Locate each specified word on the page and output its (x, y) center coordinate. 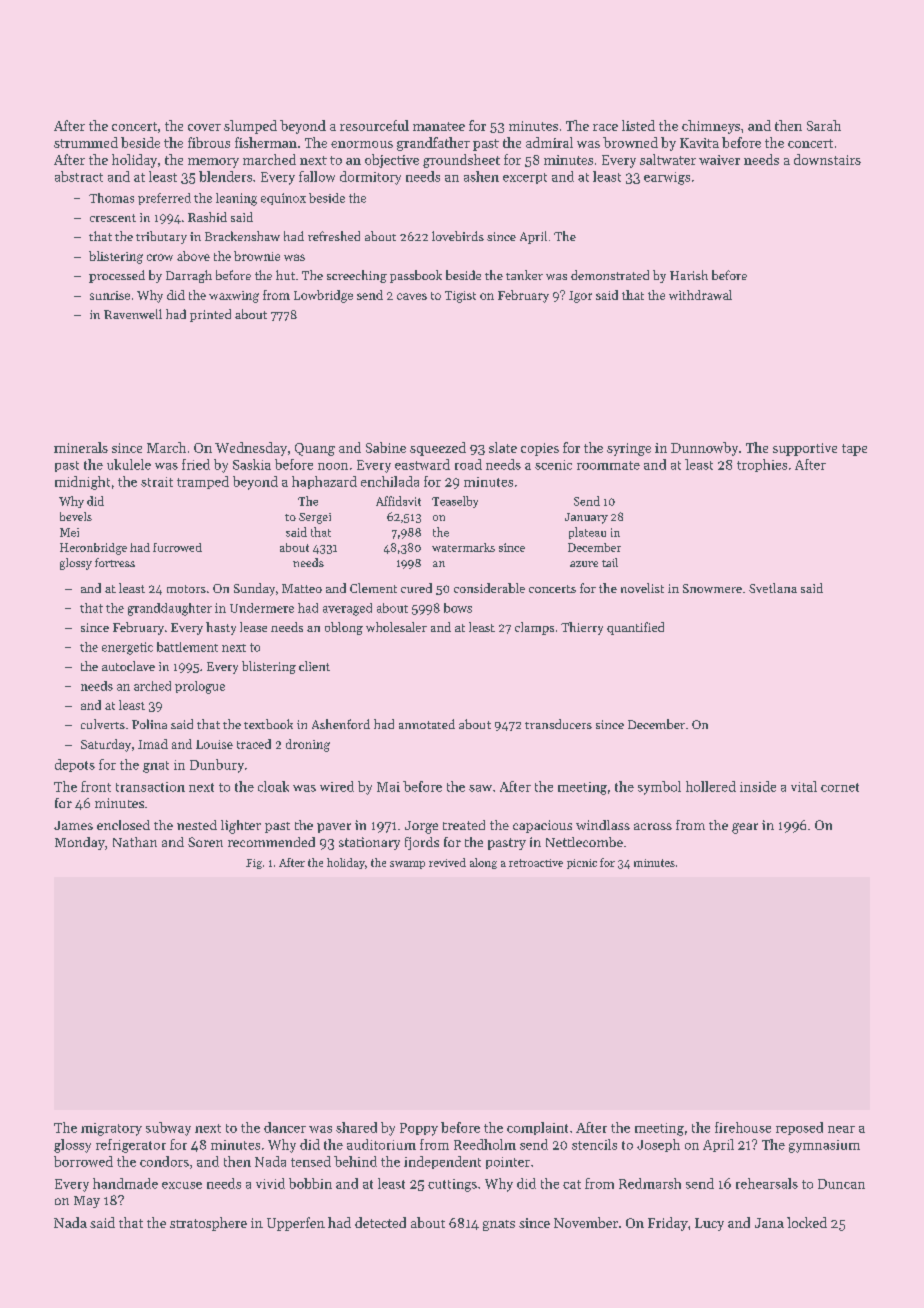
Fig (254, 864)
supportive (805, 449)
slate (503, 447)
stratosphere (208, 1224)
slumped (250, 127)
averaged (347, 609)
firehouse (743, 1127)
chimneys (711, 127)
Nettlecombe (584, 842)
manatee (439, 126)
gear (745, 828)
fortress (115, 562)
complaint (537, 1128)
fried (196, 464)
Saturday (106, 745)
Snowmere (712, 588)
